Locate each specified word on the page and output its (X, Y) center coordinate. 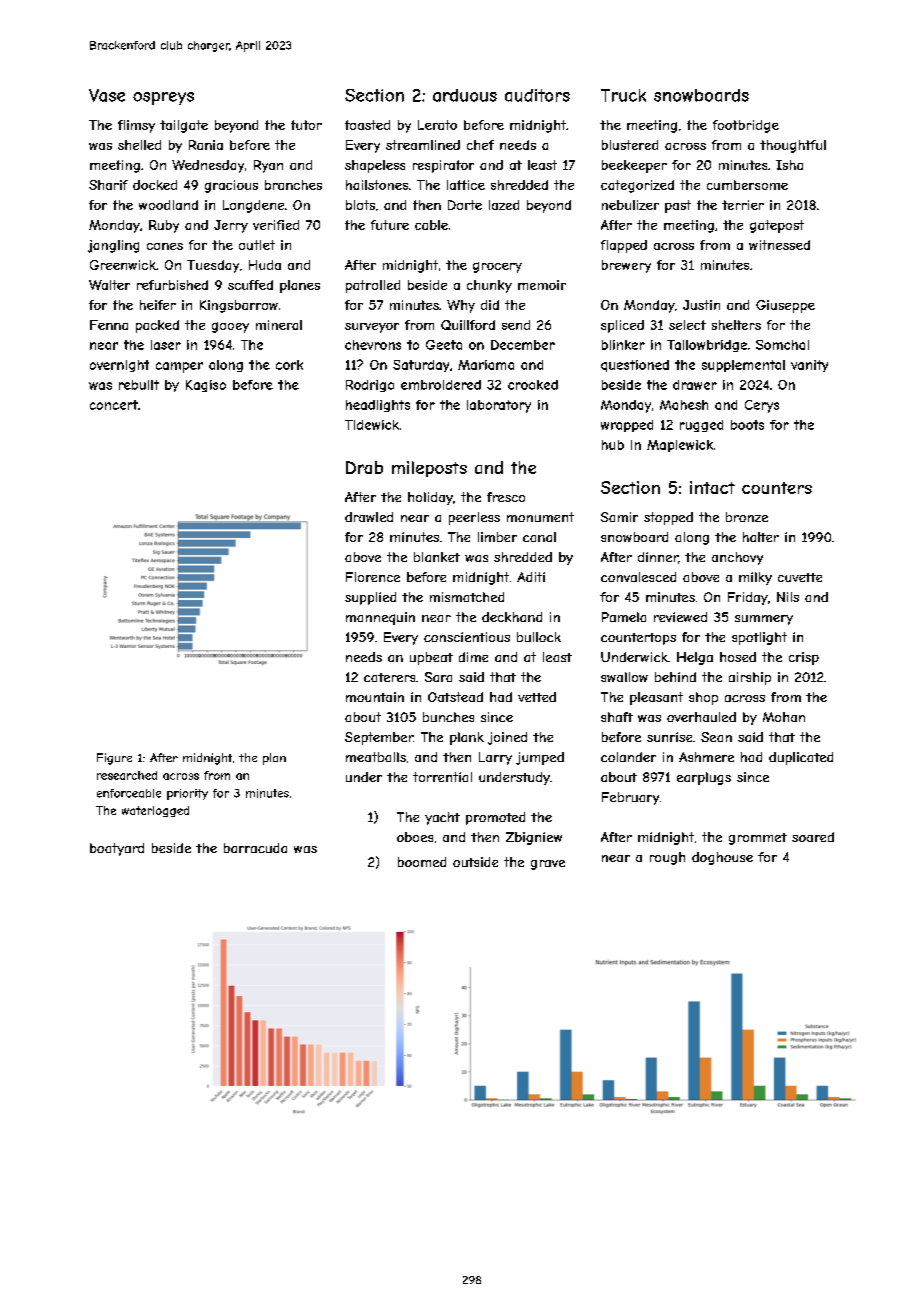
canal (539, 537)
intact (712, 487)
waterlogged (155, 811)
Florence (373, 577)
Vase (107, 95)
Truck (623, 95)
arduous (465, 95)
